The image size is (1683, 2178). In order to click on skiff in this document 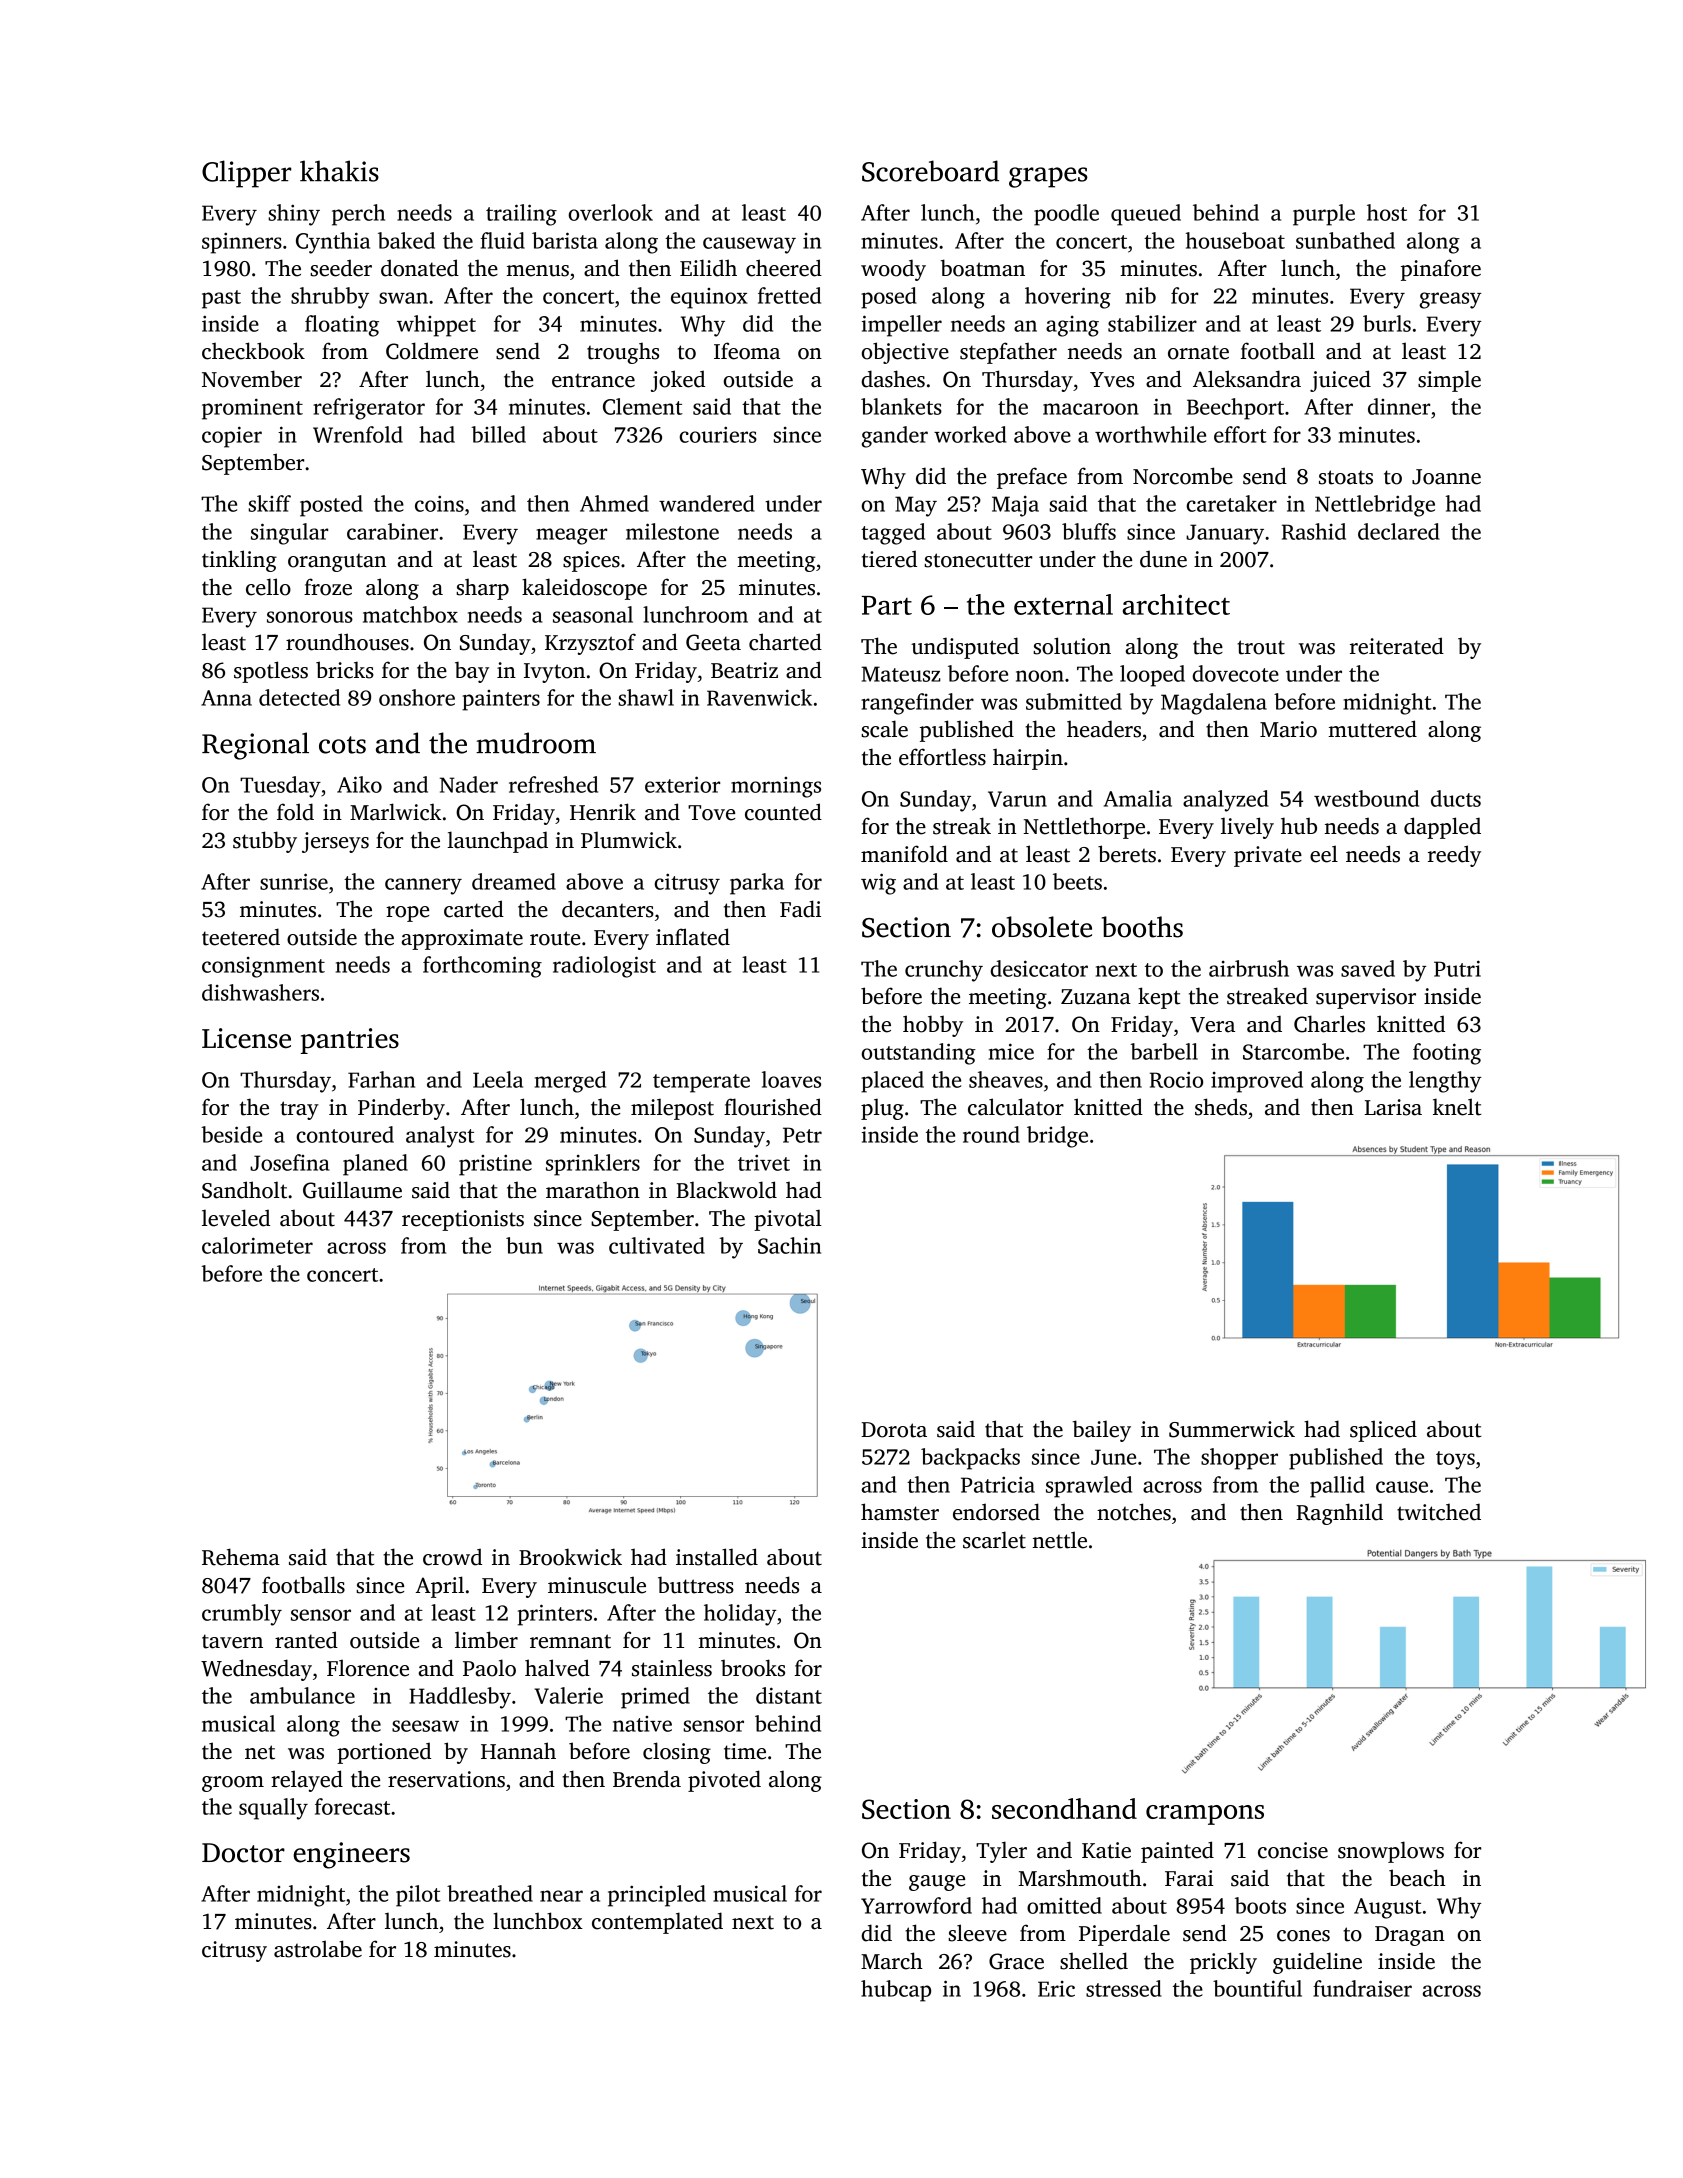, I will do `click(269, 503)`.
